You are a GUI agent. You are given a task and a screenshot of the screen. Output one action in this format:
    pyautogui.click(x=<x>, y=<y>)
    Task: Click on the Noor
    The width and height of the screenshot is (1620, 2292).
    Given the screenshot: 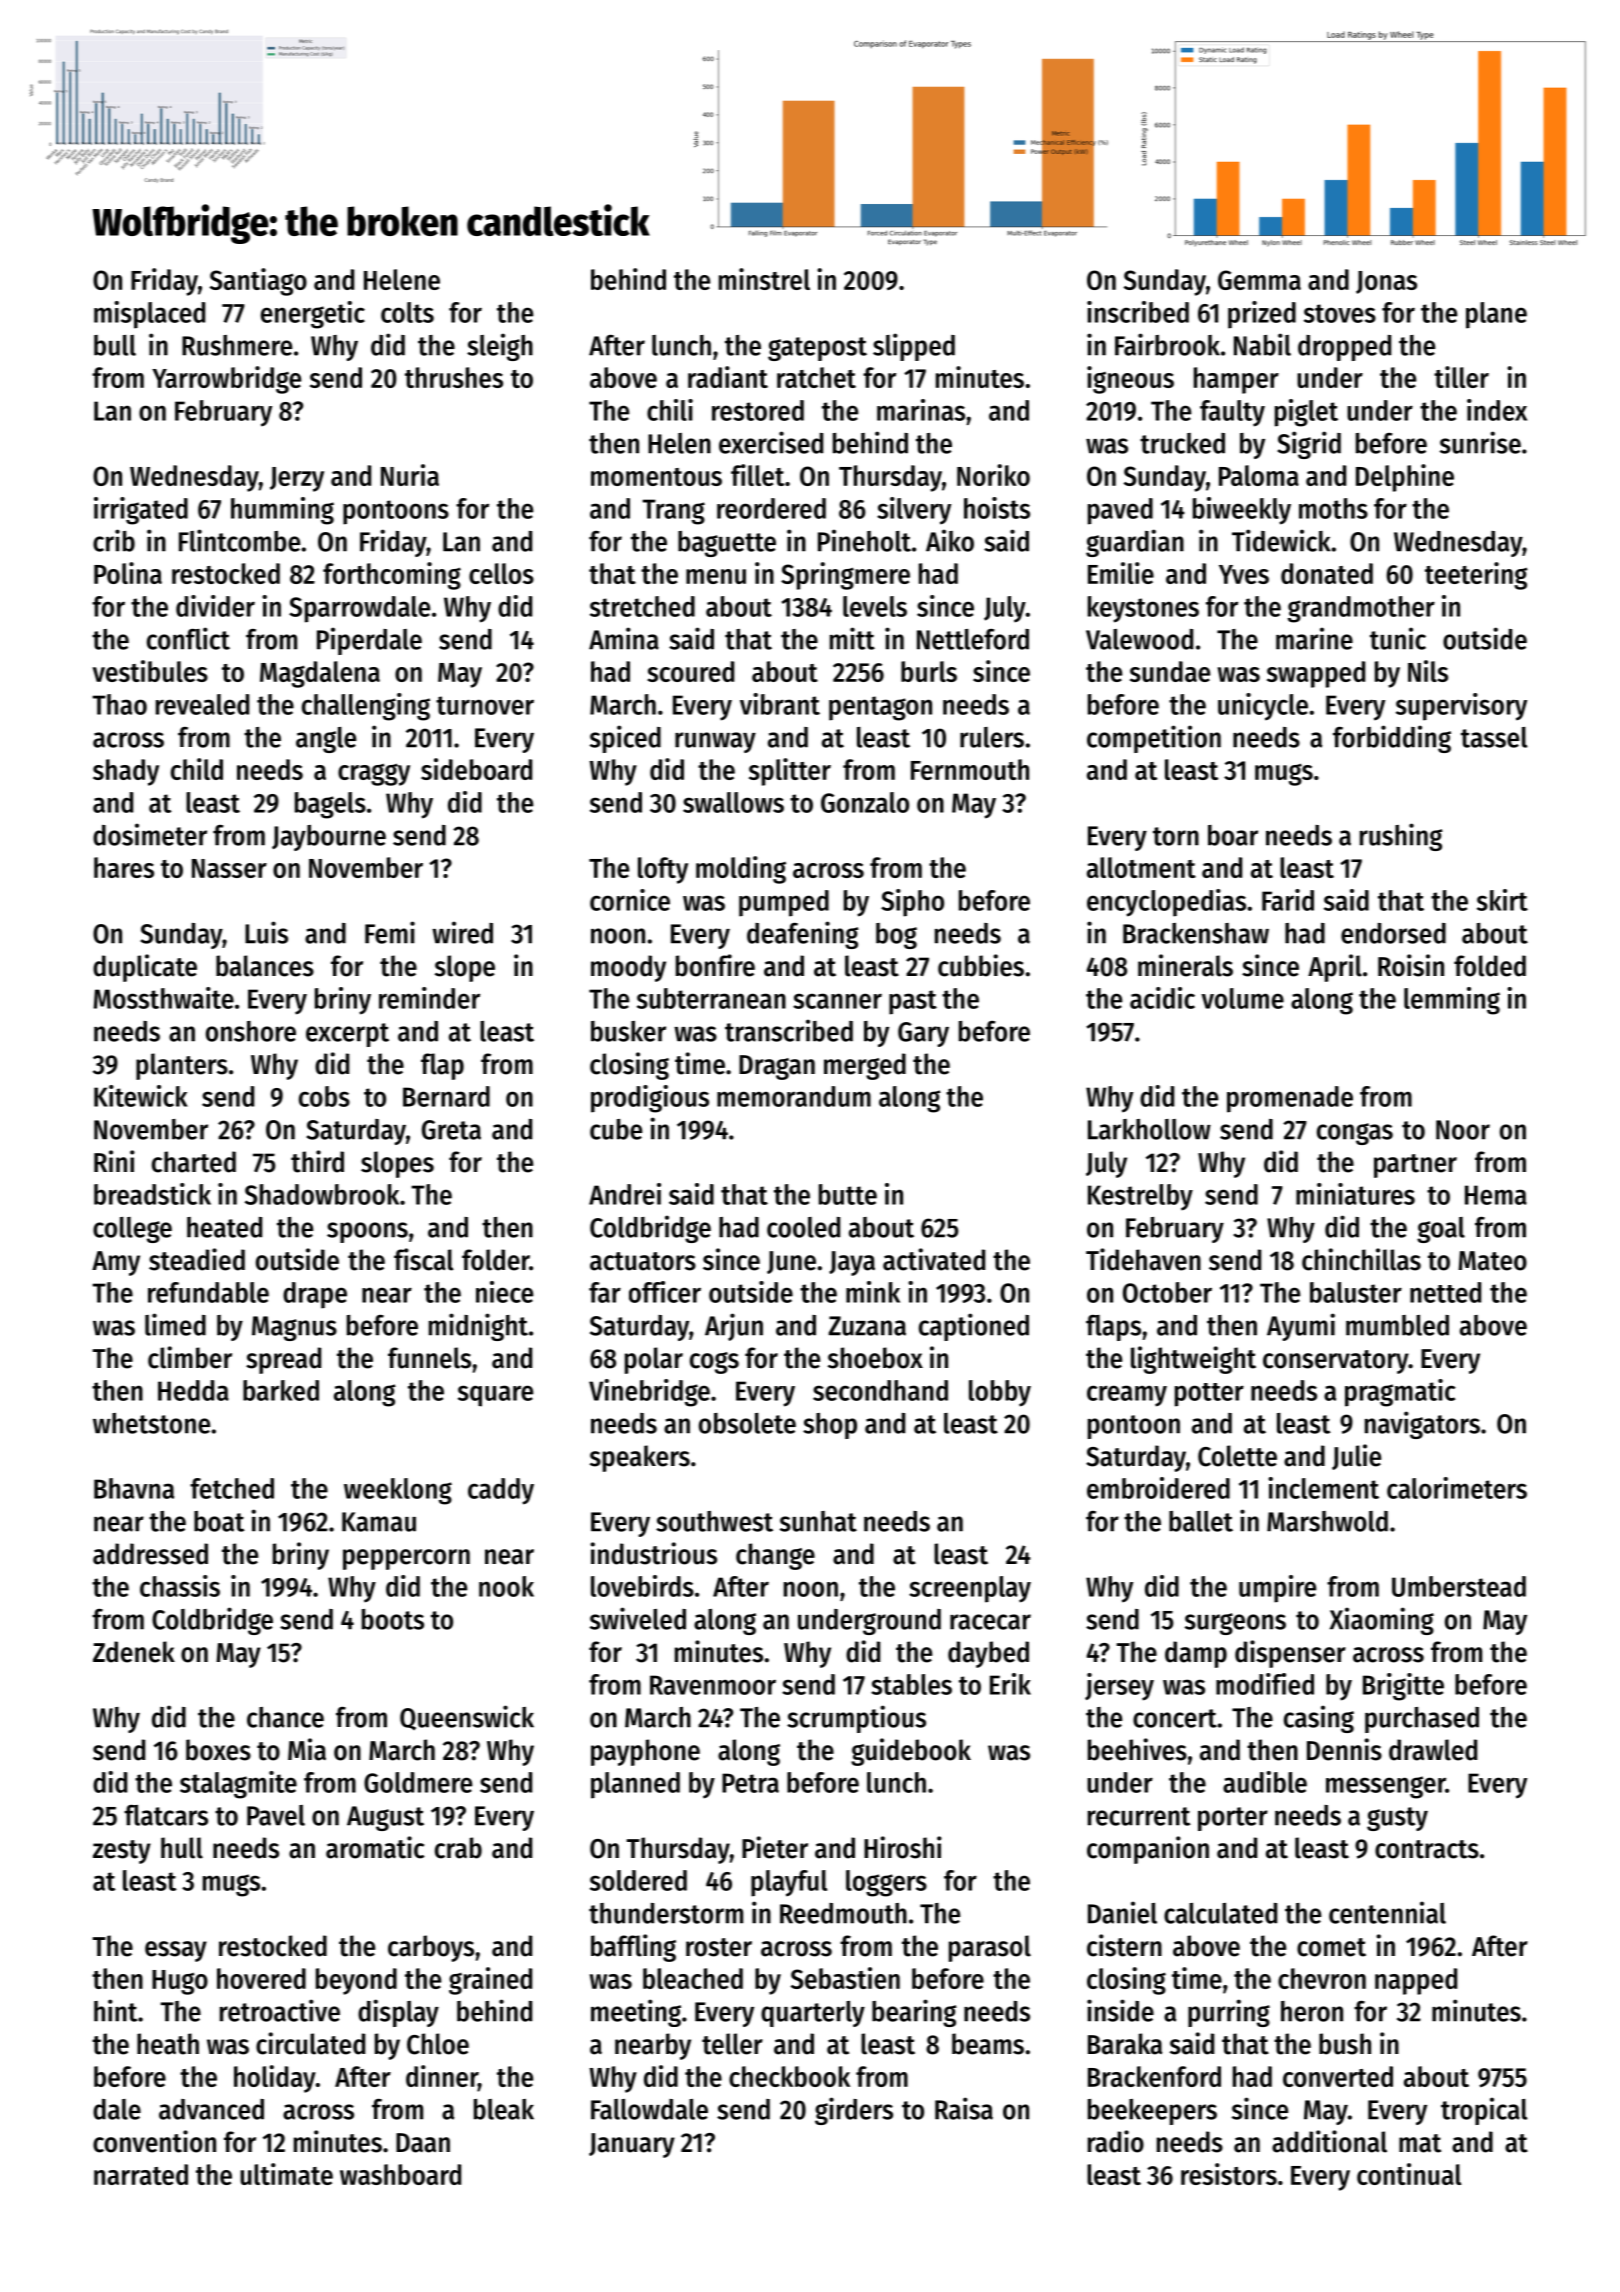 What is the action you would take?
    pyautogui.click(x=1463, y=1130)
